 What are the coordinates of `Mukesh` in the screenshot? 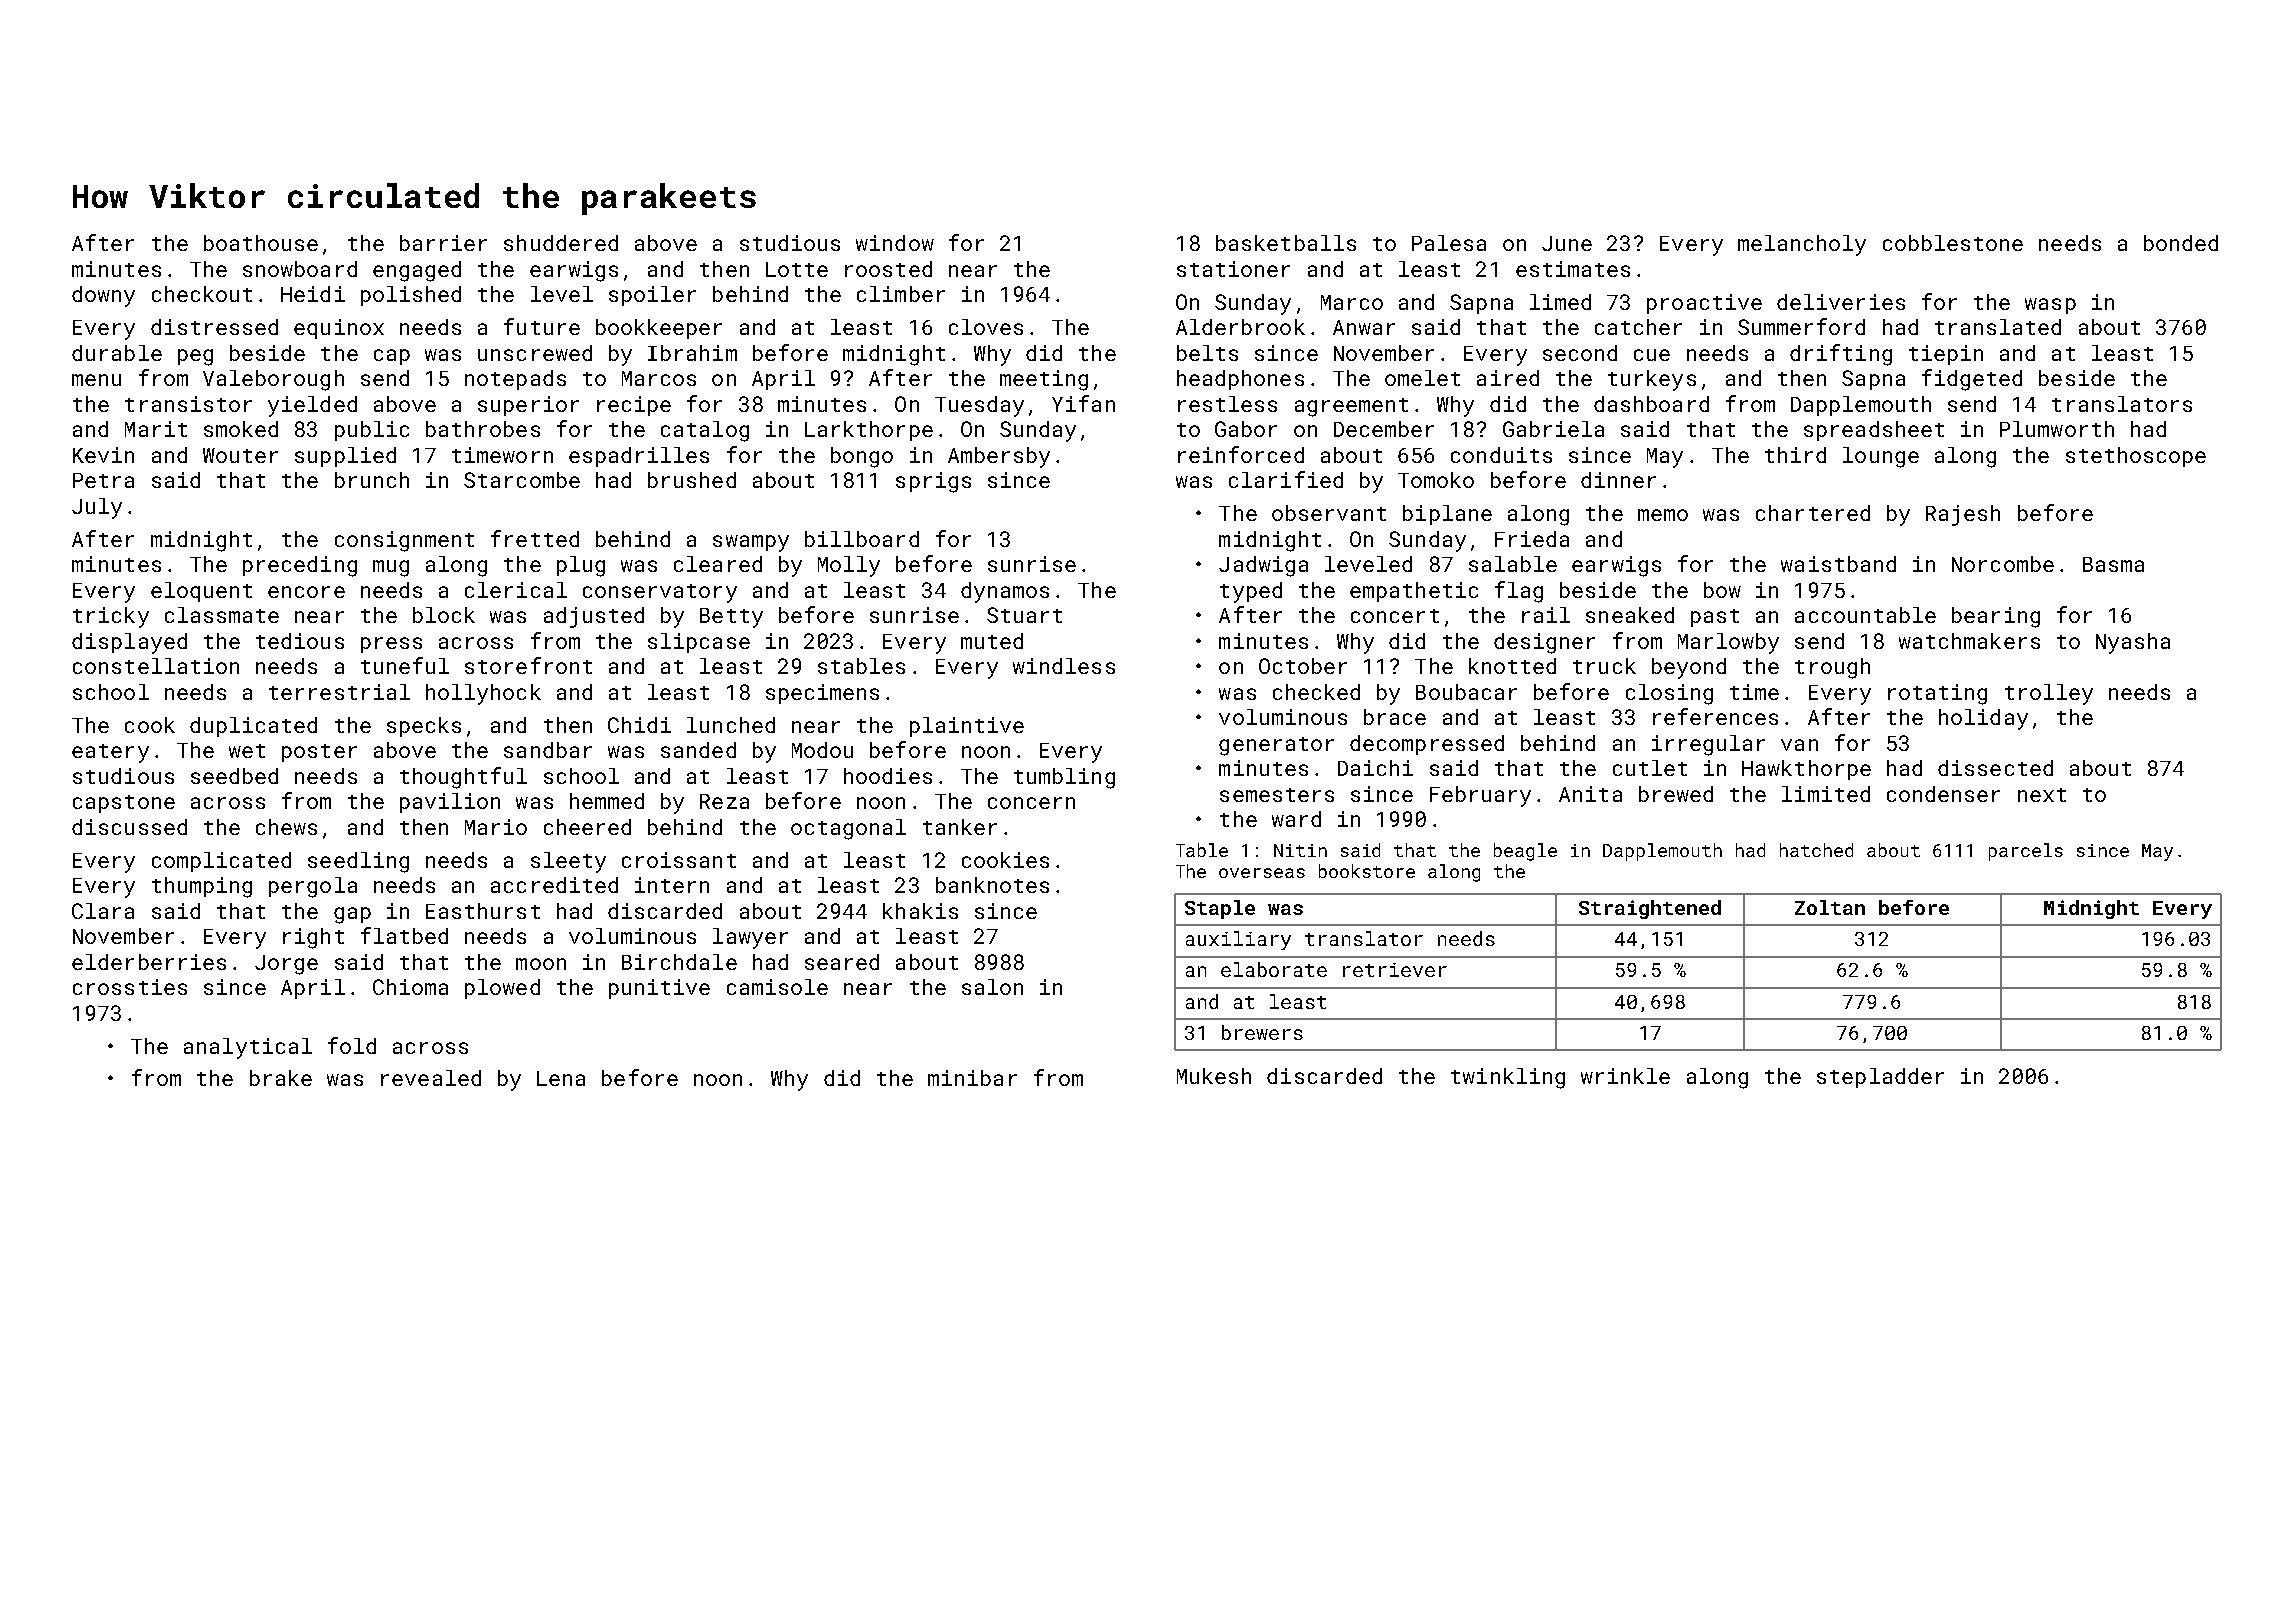 It's located at (1214, 1076).
